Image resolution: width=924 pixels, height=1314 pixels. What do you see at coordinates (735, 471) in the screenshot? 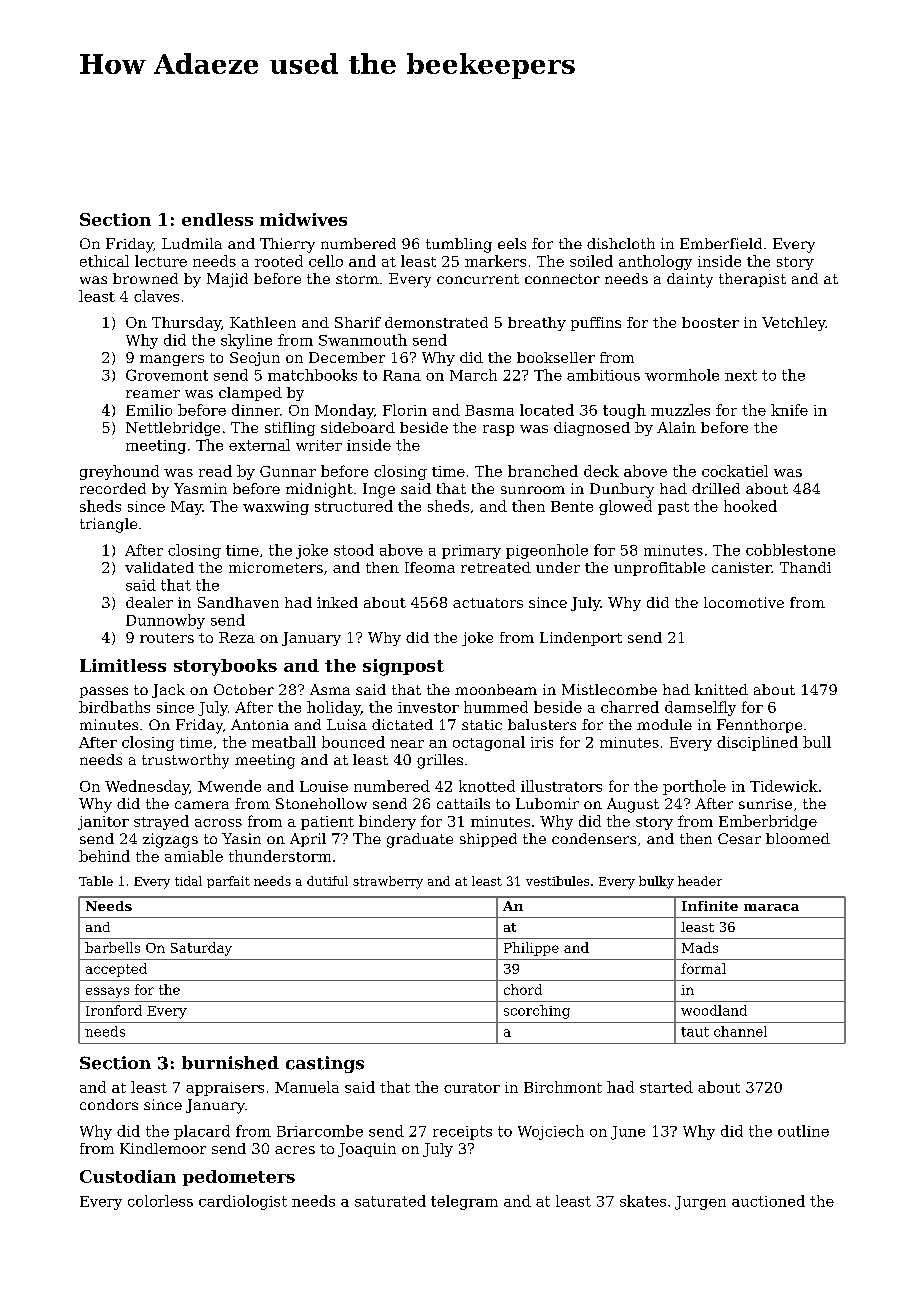
I see `cockatiel` at bounding box center [735, 471].
